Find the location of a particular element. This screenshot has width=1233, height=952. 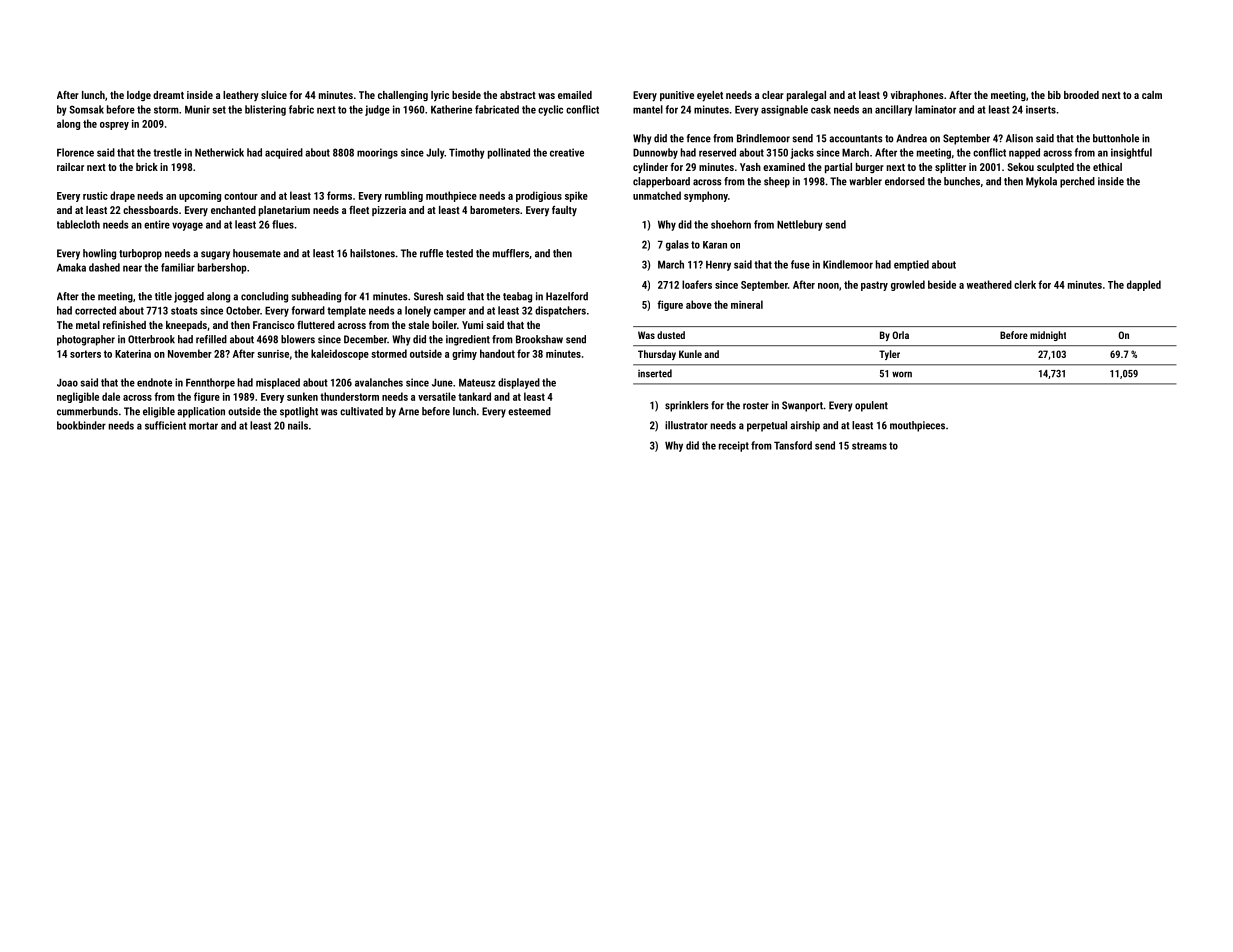

nails is located at coordinates (298, 425).
